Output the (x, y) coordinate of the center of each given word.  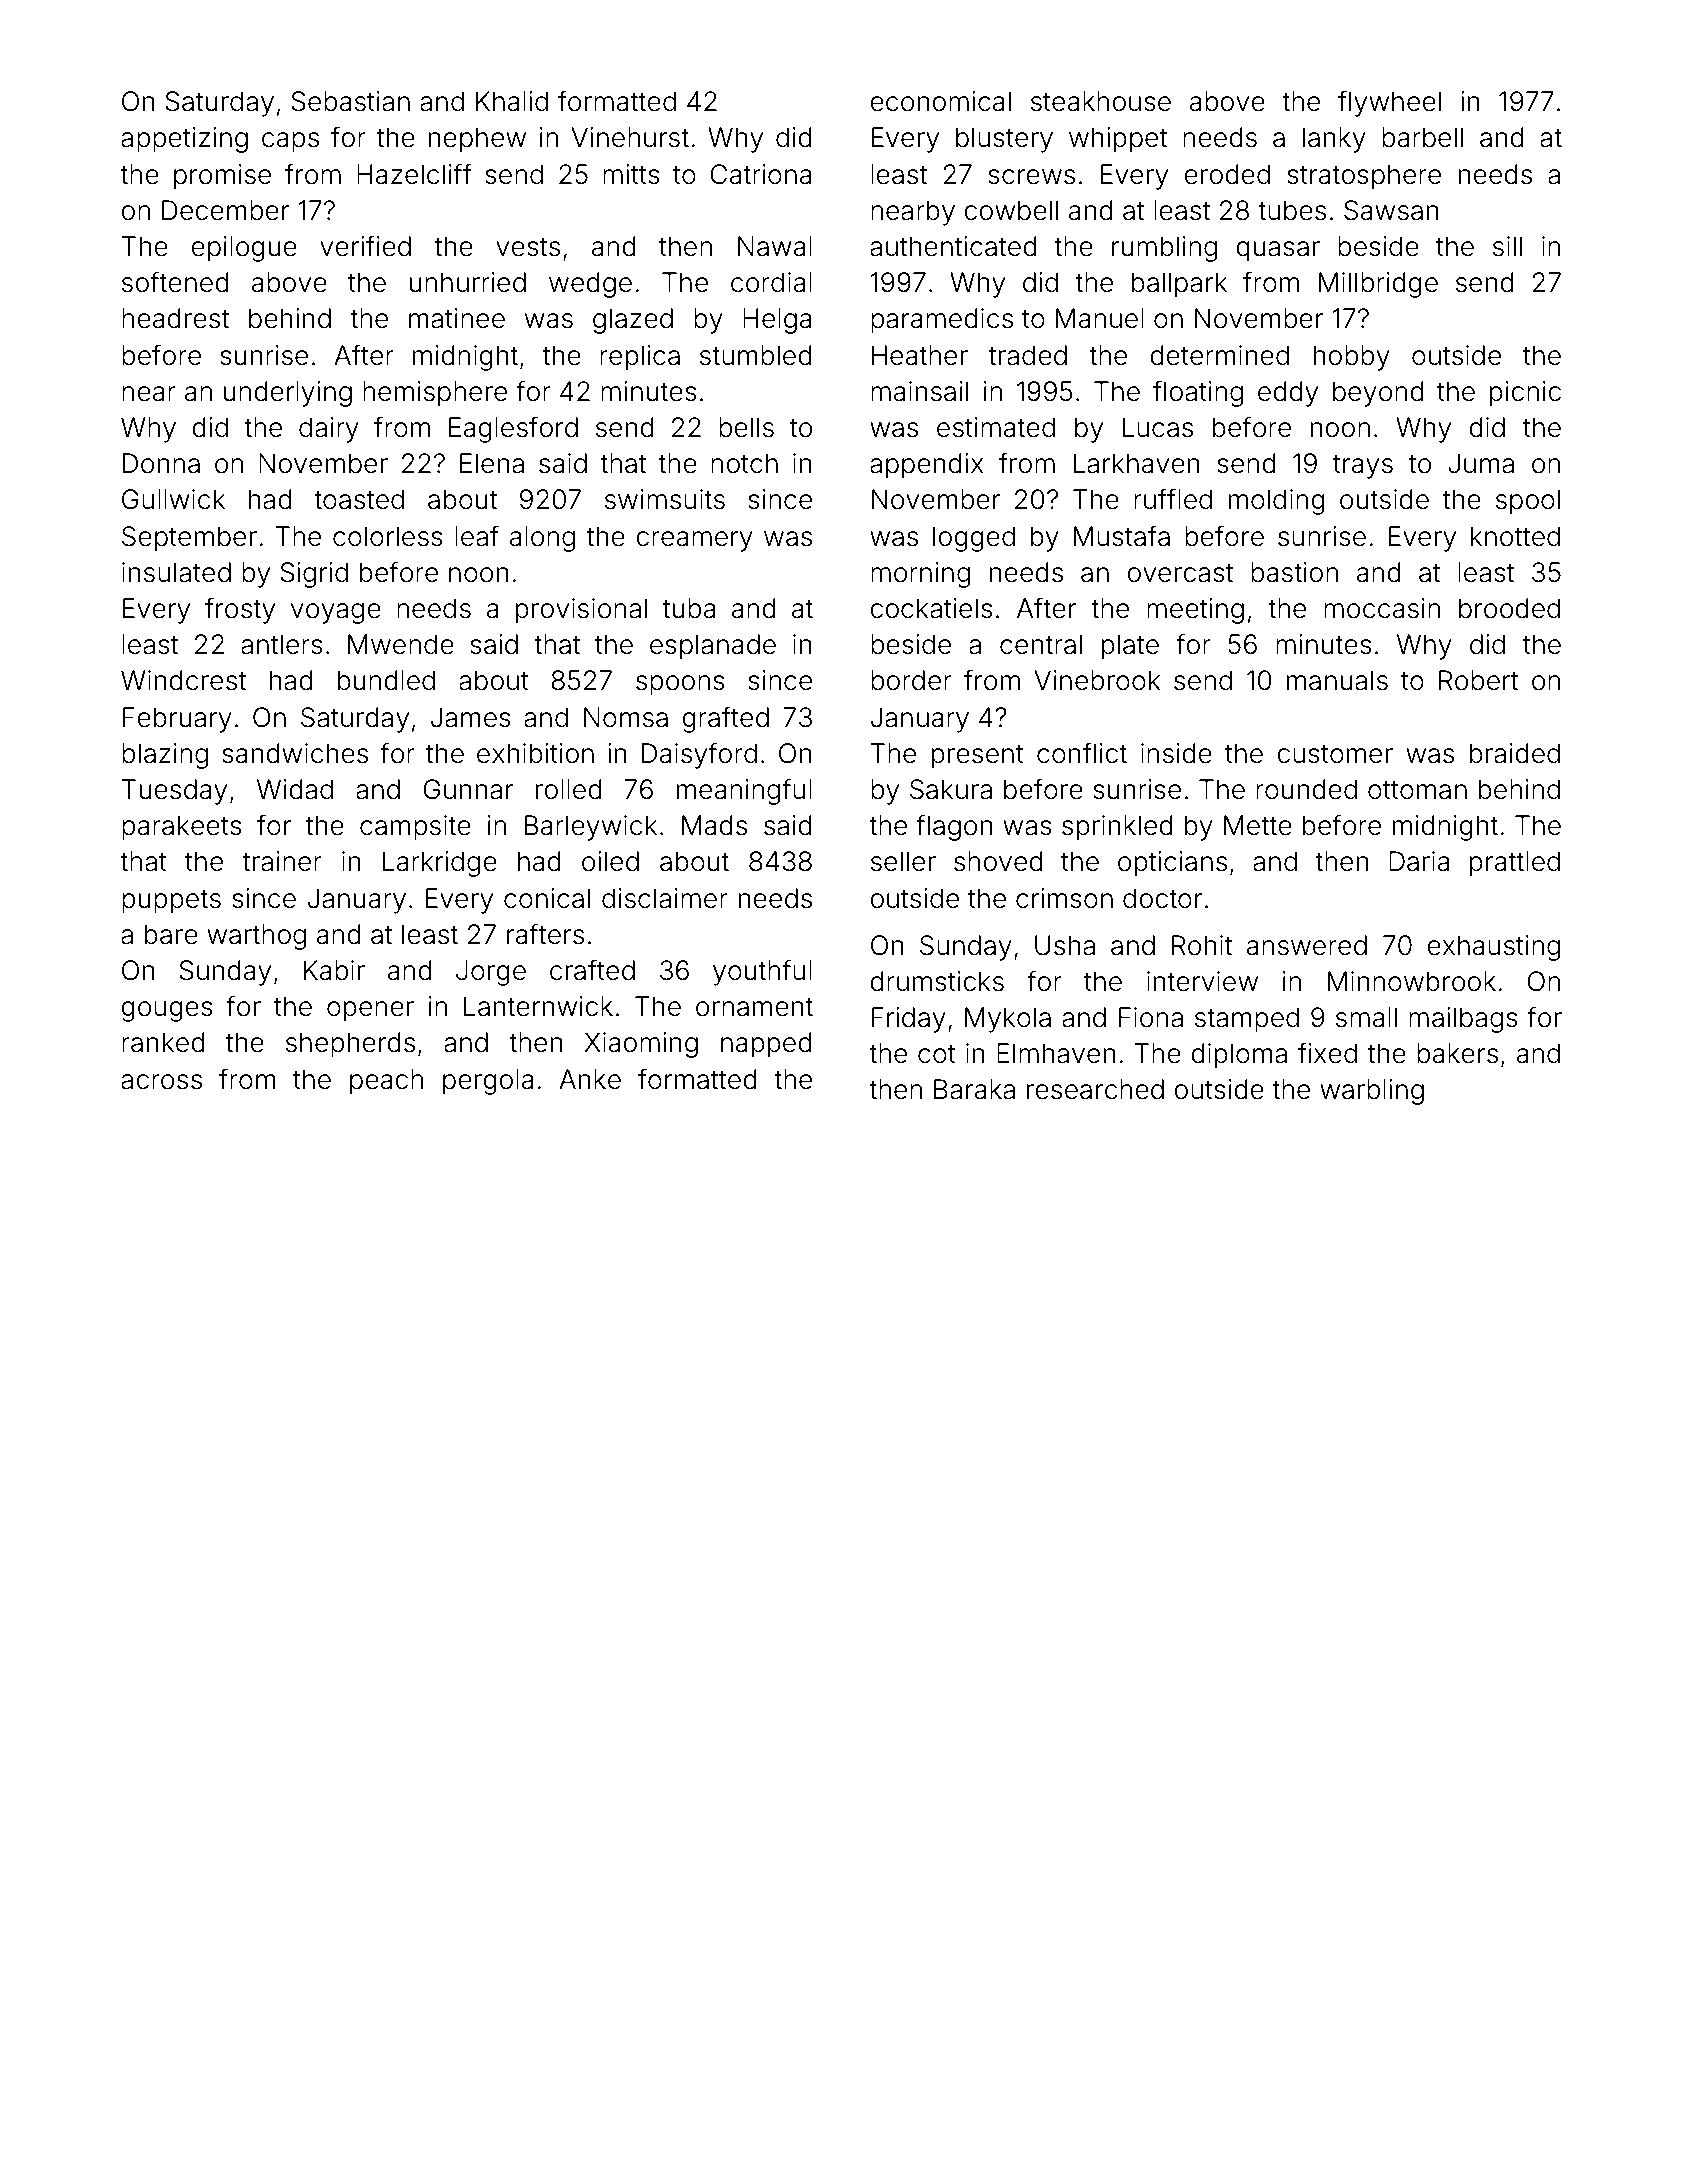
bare (171, 934)
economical (940, 101)
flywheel (1389, 103)
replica (640, 358)
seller (903, 861)
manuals (1337, 680)
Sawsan (1391, 210)
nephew (477, 140)
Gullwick (173, 499)
